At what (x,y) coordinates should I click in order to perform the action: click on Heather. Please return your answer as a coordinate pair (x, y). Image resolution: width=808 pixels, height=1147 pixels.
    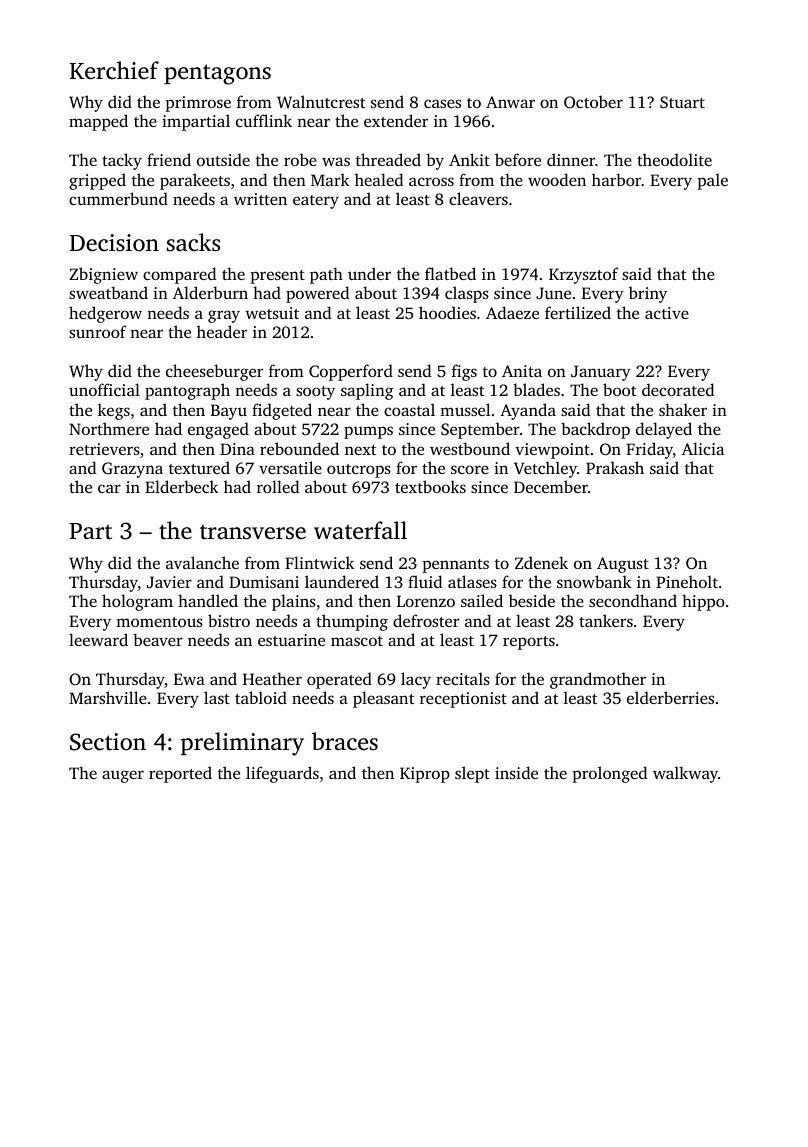
    Looking at the image, I should click on (272, 678).
